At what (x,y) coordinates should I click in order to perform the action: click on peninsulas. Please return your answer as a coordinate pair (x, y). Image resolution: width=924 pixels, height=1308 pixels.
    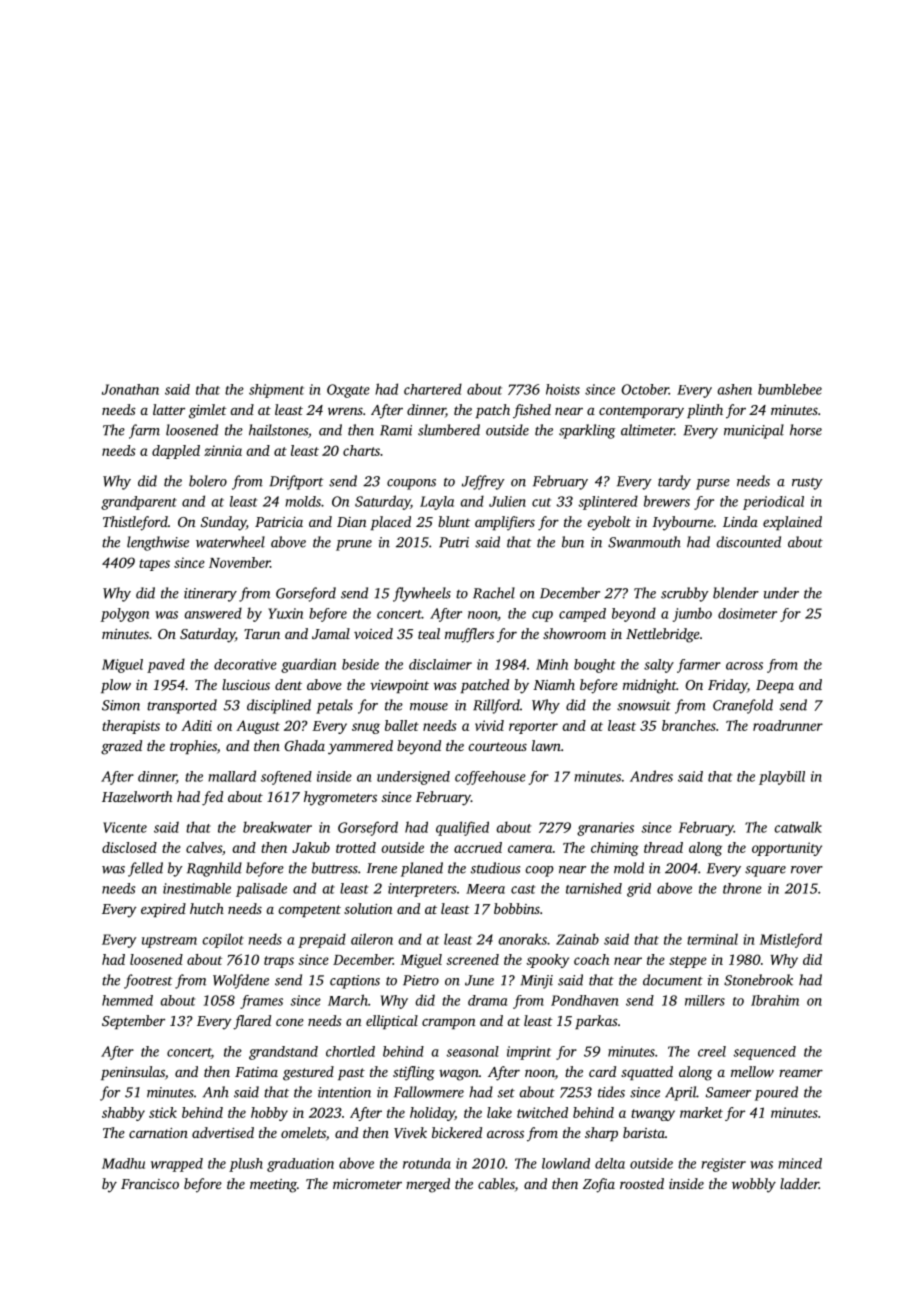
    Looking at the image, I should click on (133, 1073).
